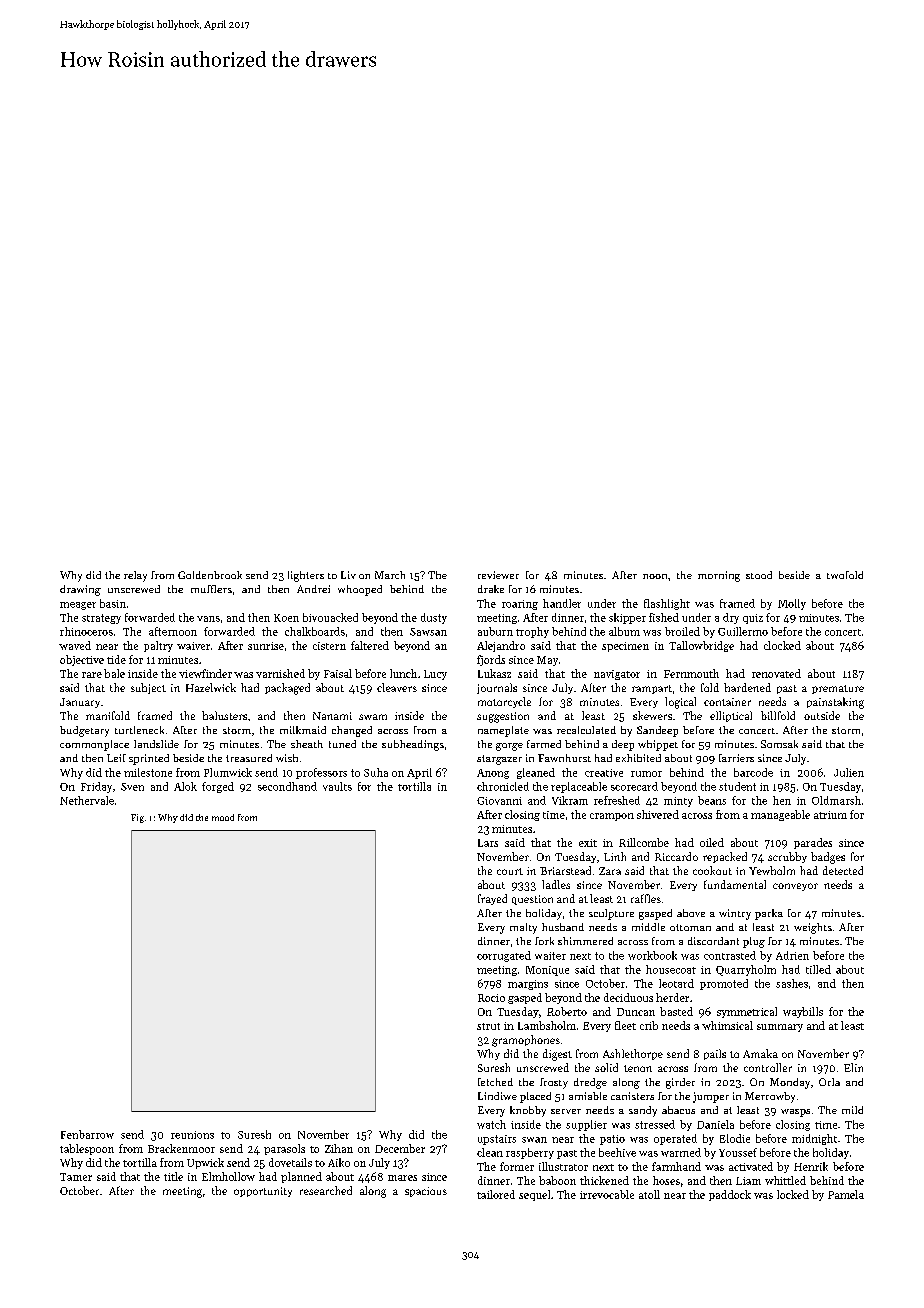 The width and height of the screenshot is (924, 1308). Describe the element at coordinates (795, 1113) in the screenshot. I see `wasps` at that location.
